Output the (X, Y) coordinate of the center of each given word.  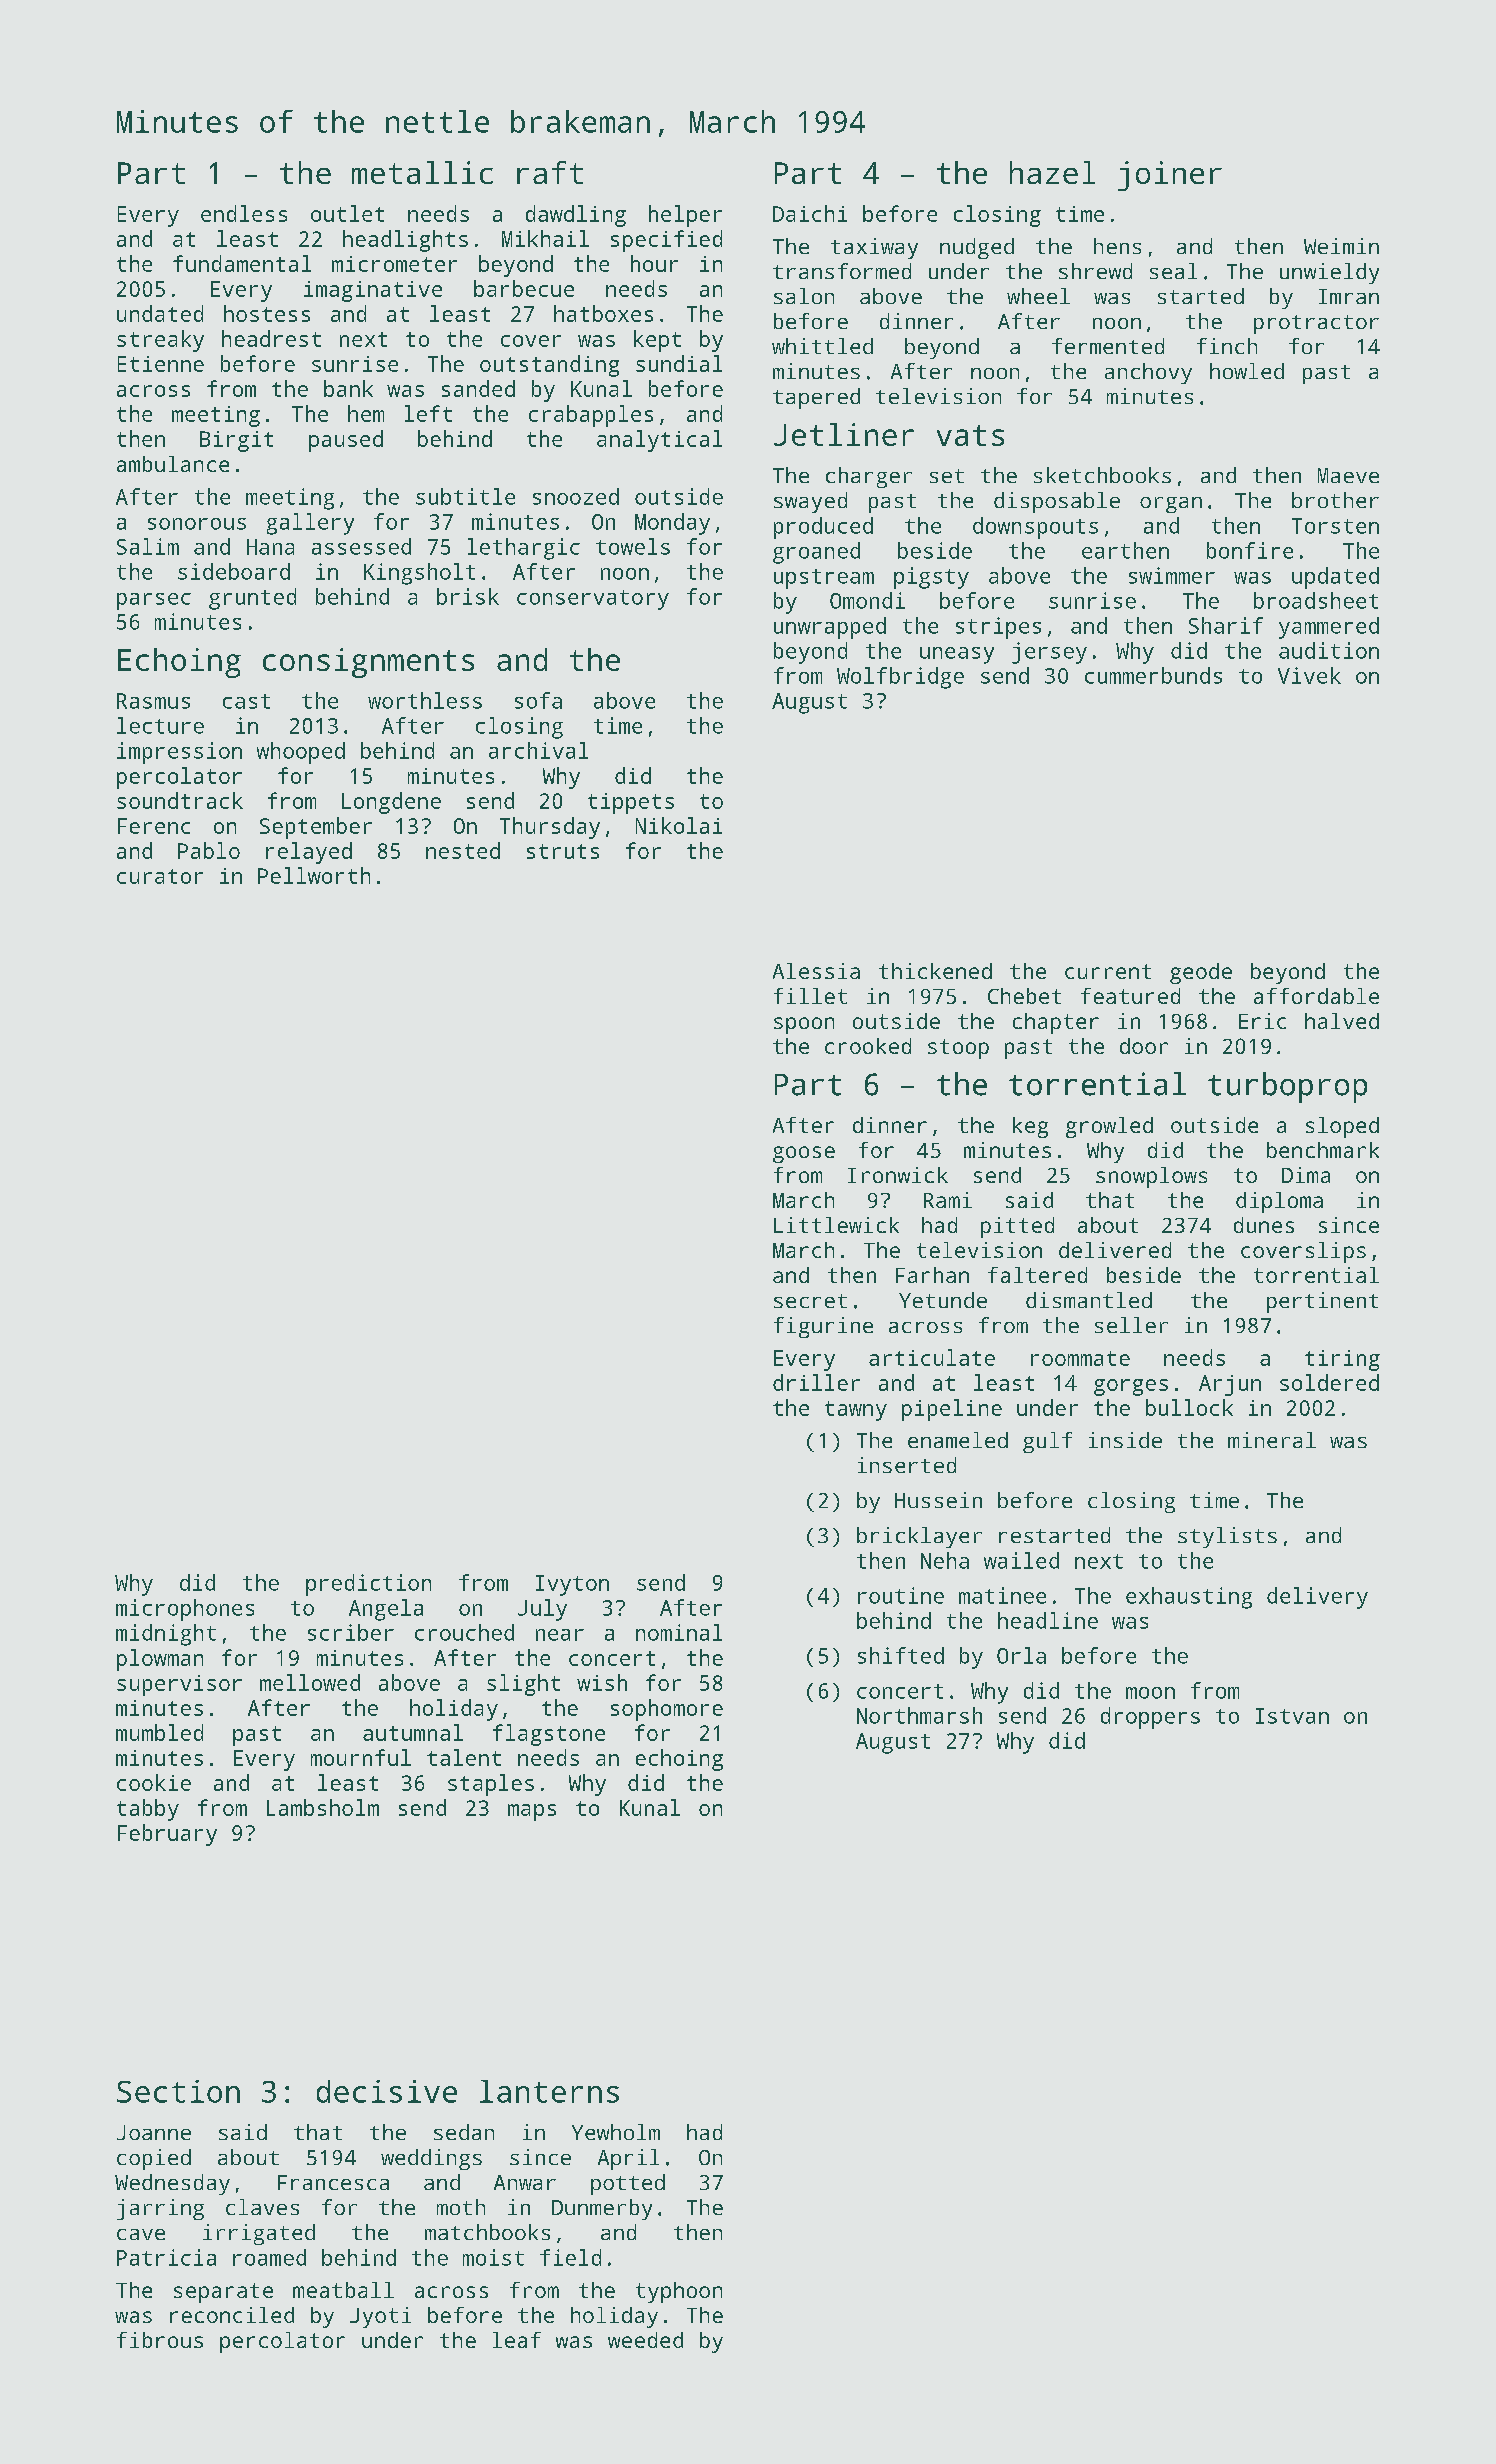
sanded (478, 388)
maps (532, 1812)
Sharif (1226, 625)
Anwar (525, 2182)
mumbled (159, 1732)
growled (1109, 1127)
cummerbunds (1153, 675)
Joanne (154, 2132)
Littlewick (836, 1225)
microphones (185, 1610)
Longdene (391, 803)
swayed (810, 502)
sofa (538, 700)
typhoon (679, 2292)
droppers (1150, 1718)
